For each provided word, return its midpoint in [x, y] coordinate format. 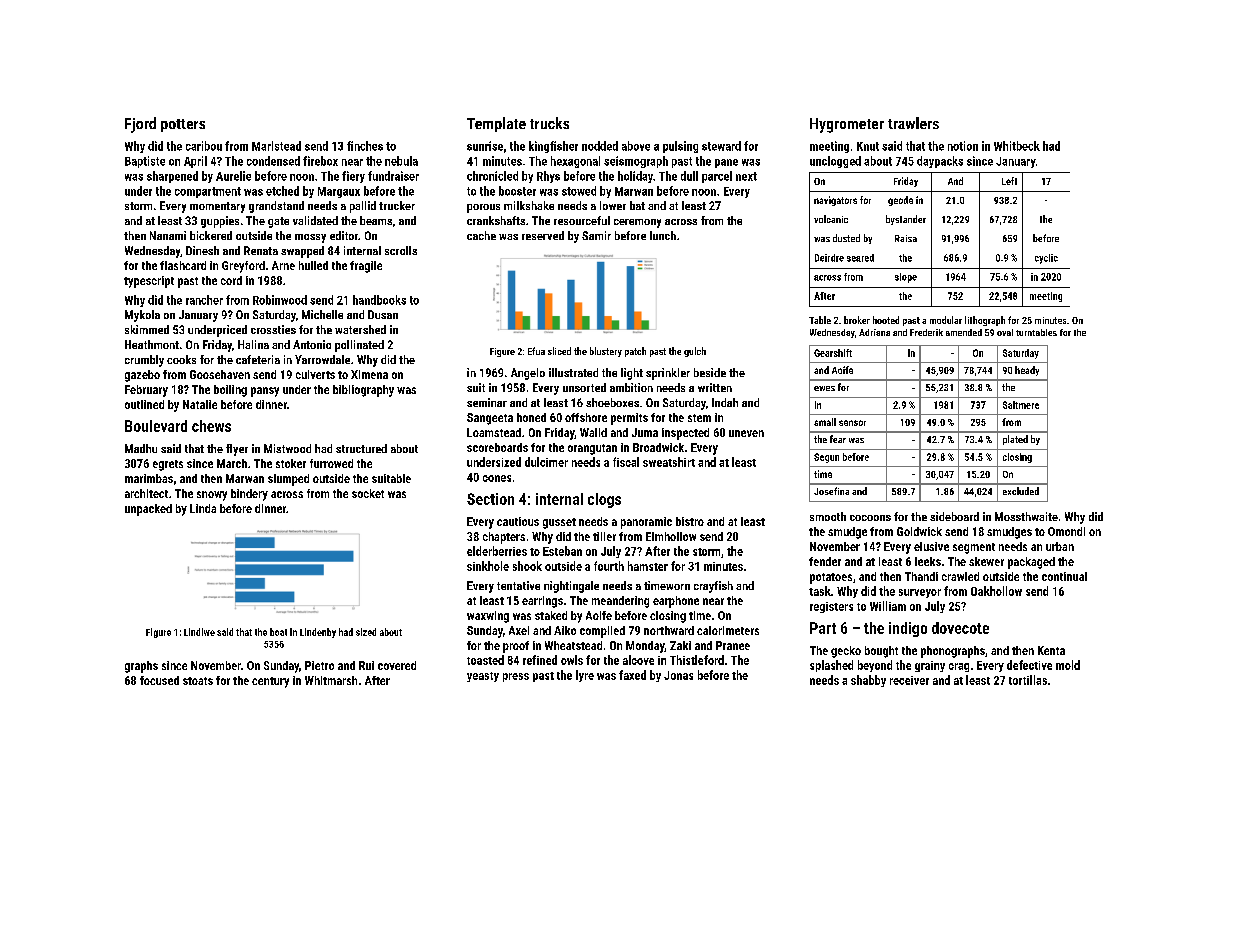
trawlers [913, 123]
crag [959, 667]
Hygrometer [847, 125]
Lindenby [318, 633]
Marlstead [276, 146]
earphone [676, 602]
